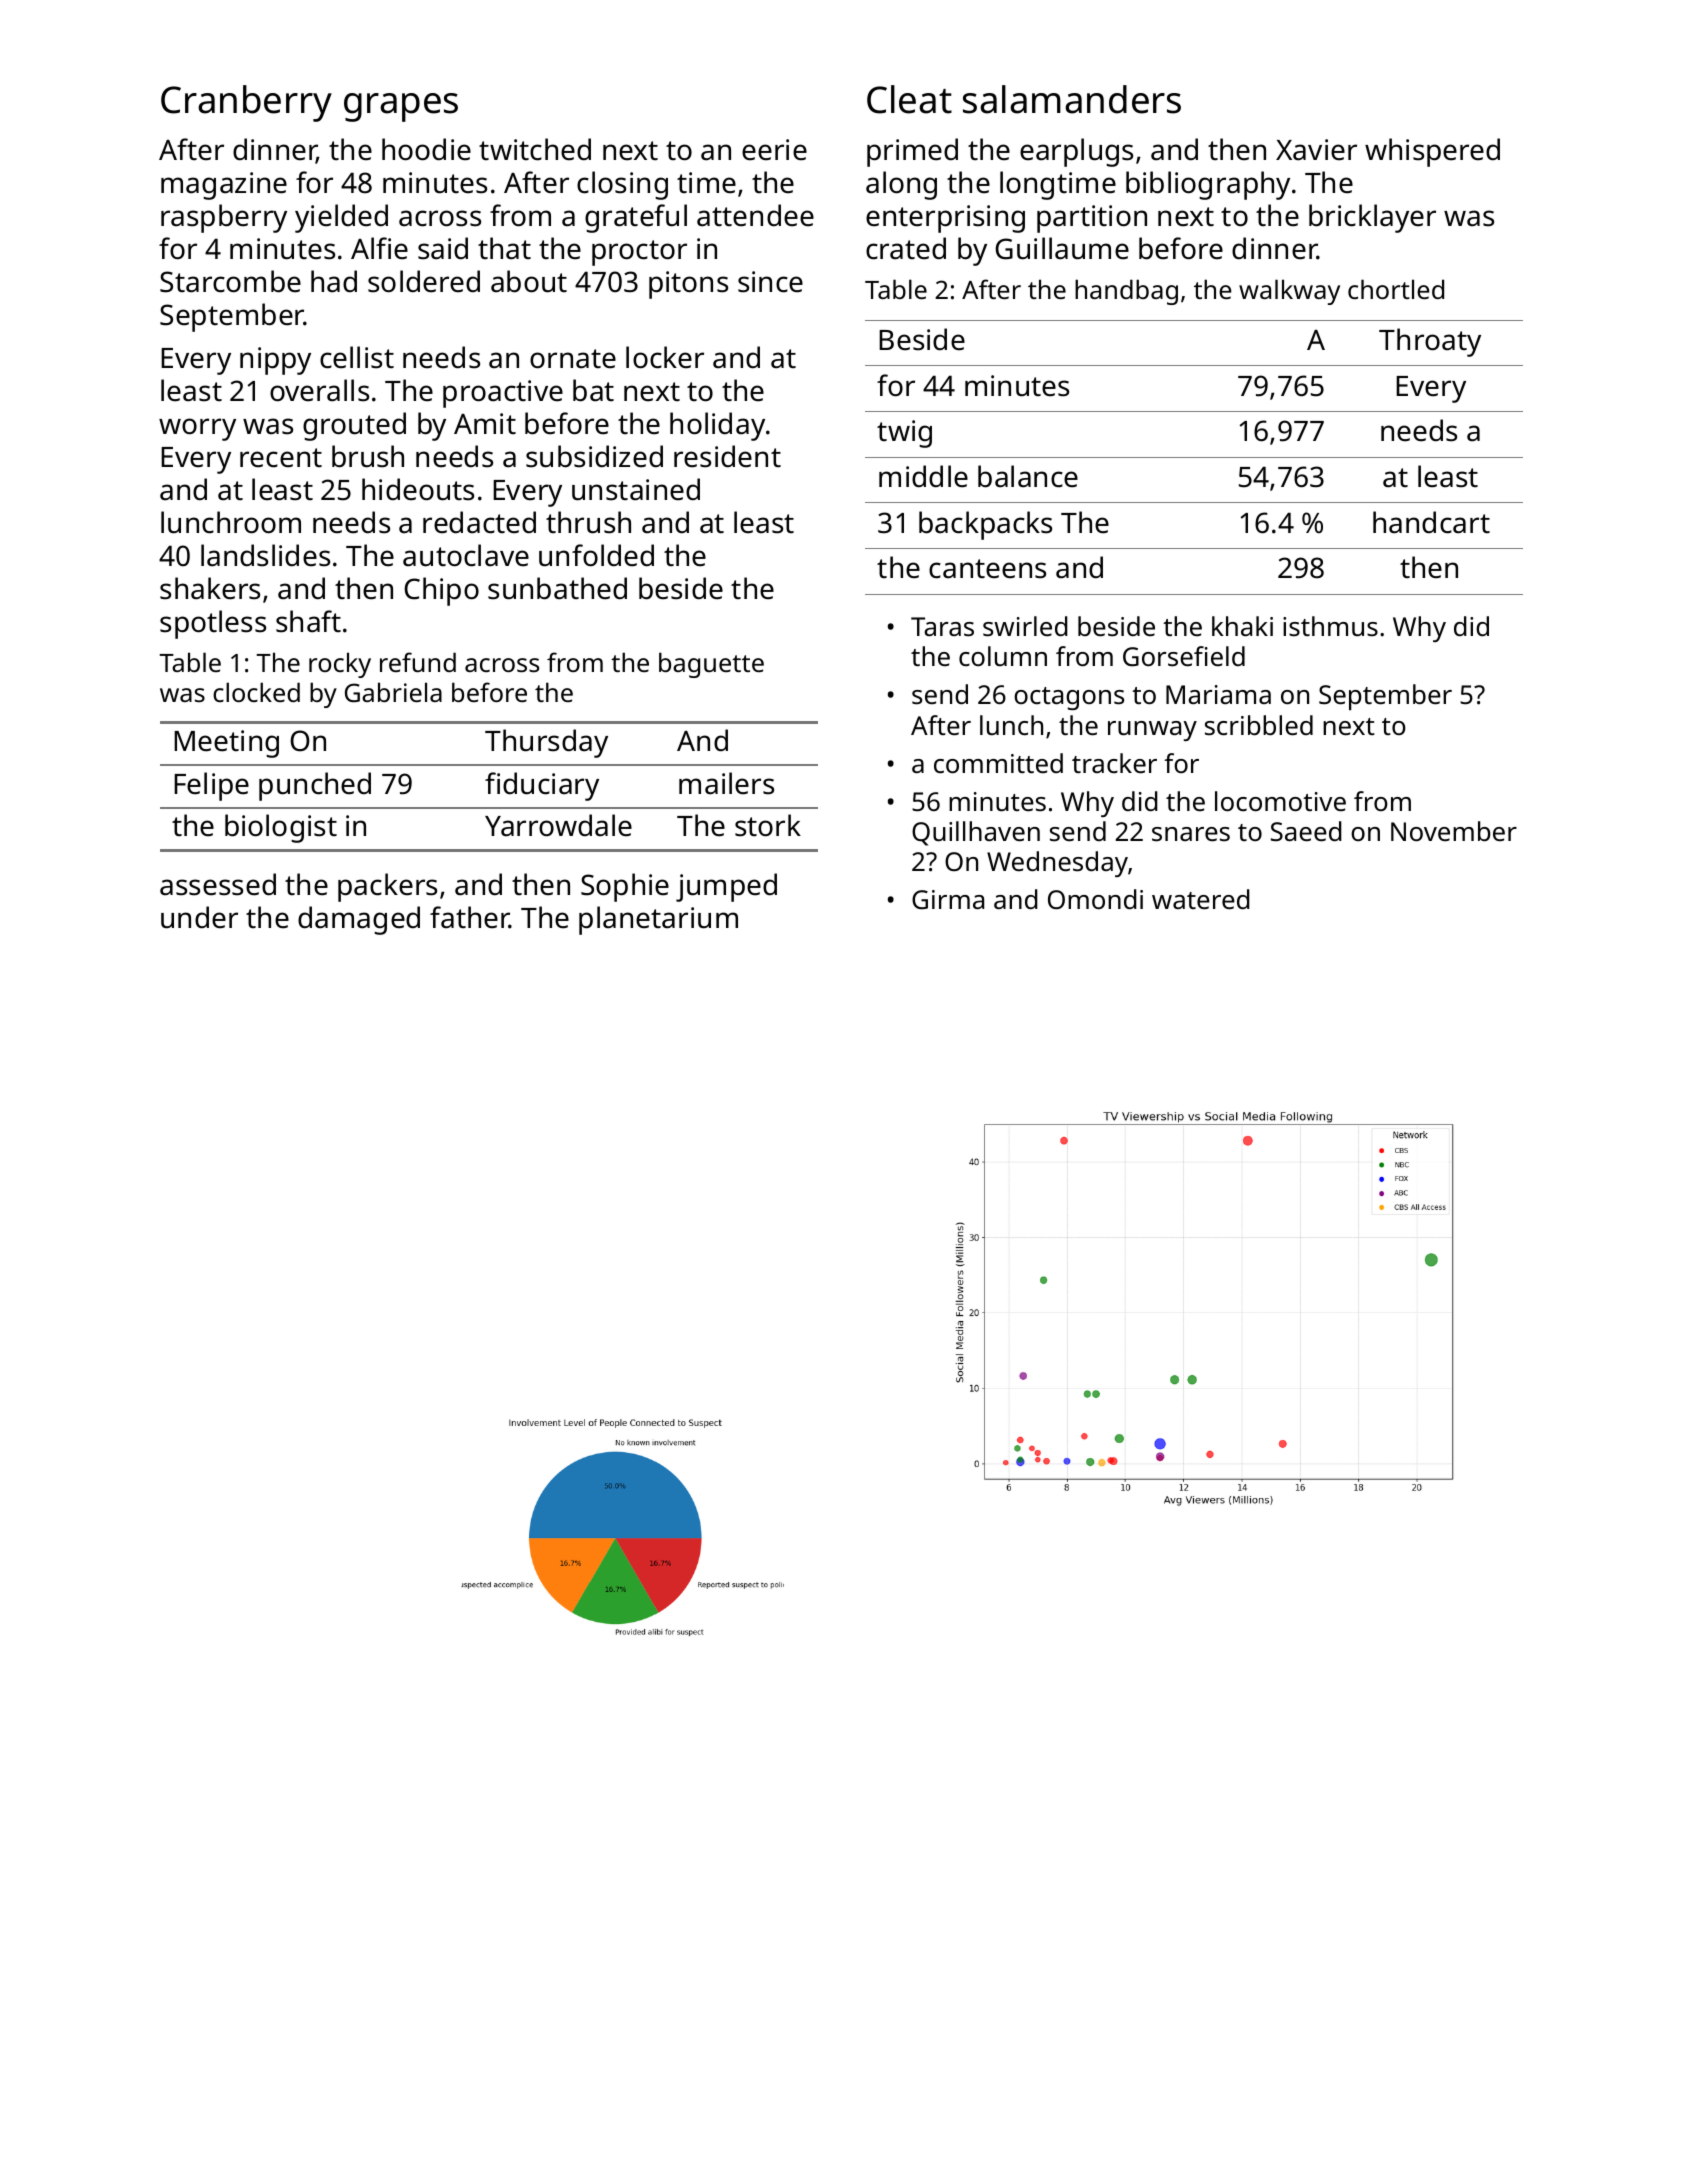 The width and height of the screenshot is (1683, 2178). I want to click on Cleat, so click(909, 99).
